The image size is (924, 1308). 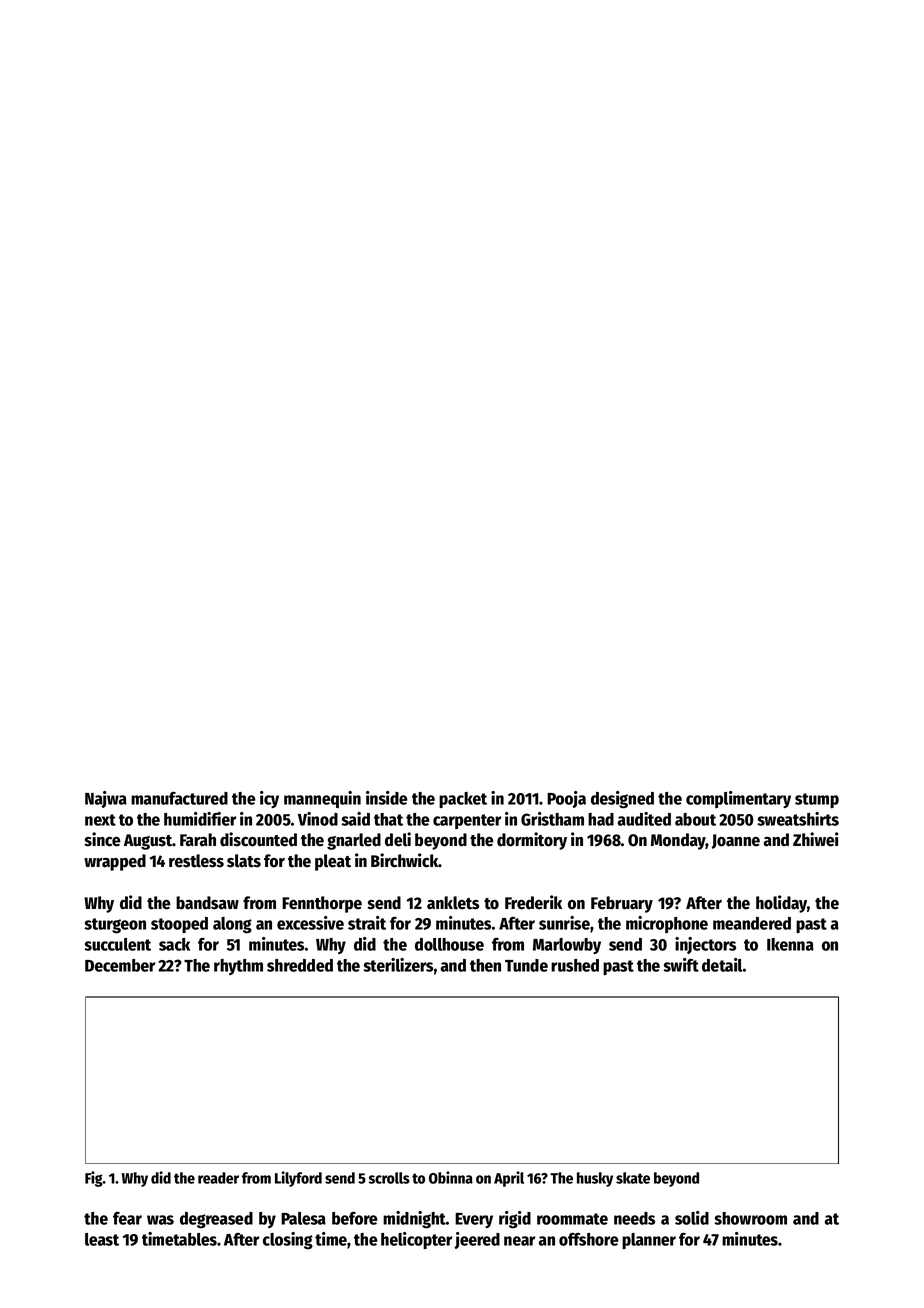 What do you see at coordinates (333, 862) in the screenshot?
I see `pleat` at bounding box center [333, 862].
